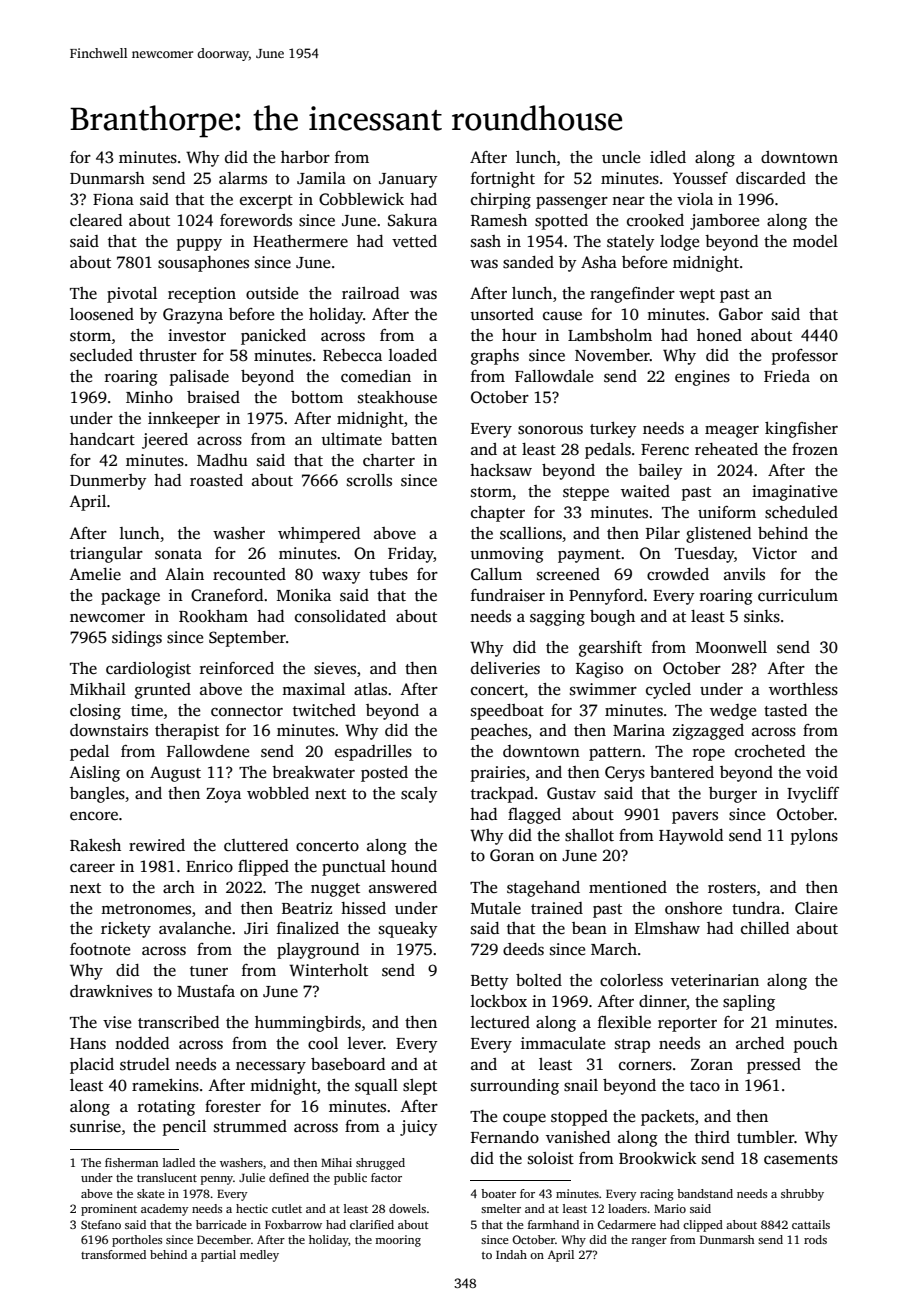  What do you see at coordinates (667, 928) in the screenshot?
I see `Elmshaw` at bounding box center [667, 928].
